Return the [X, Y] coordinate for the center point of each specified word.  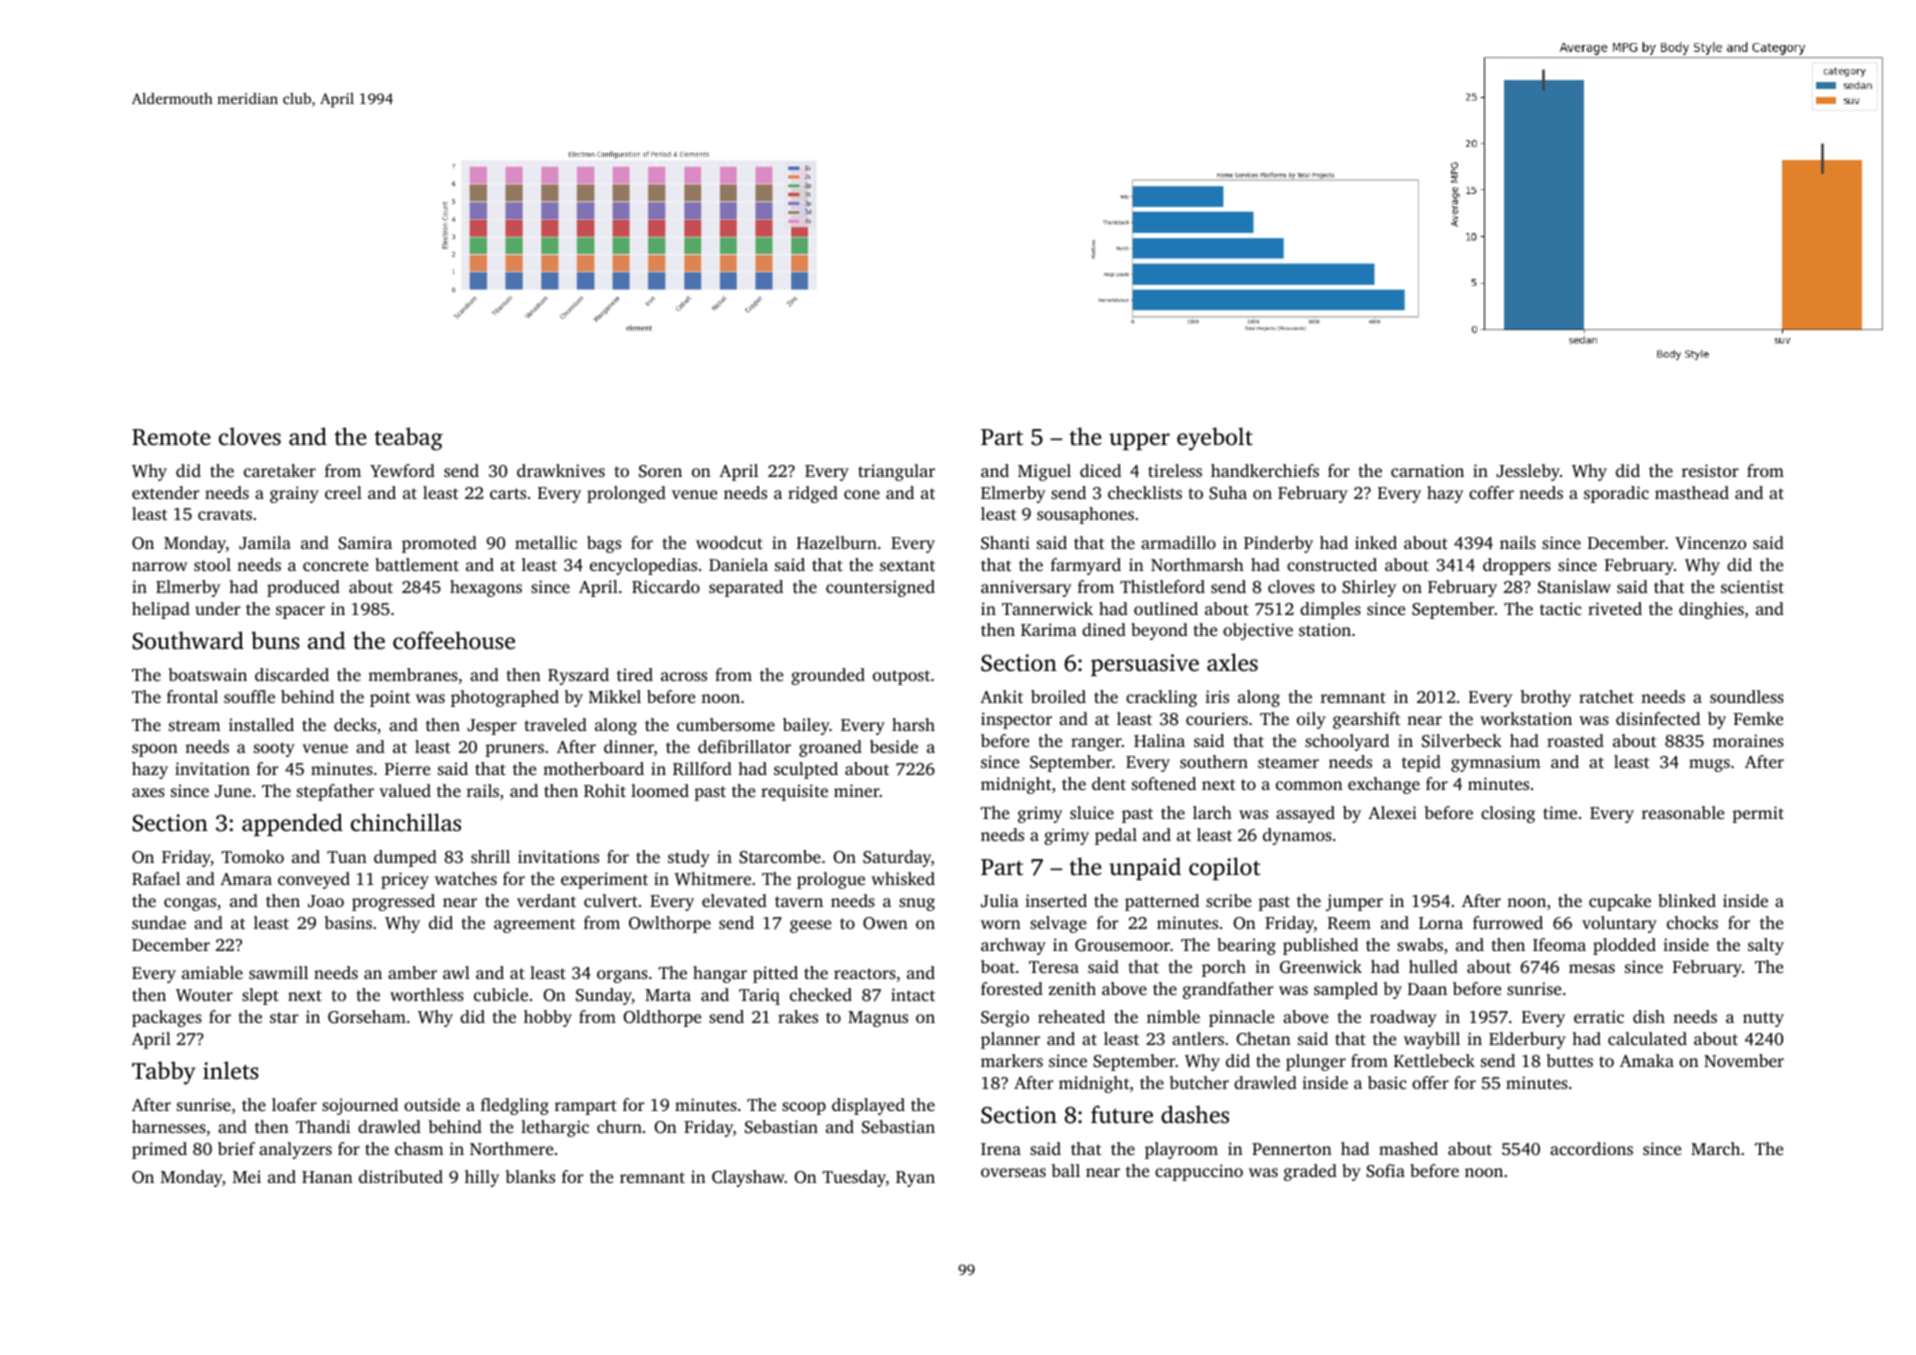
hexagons [486, 588]
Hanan [327, 1177]
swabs [1420, 944]
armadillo [1178, 542]
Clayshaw [748, 1178]
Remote [171, 437]
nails [1518, 542]
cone [862, 494]
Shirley [1369, 588]
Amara [246, 879]
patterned [1162, 902]
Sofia [1385, 1171]
